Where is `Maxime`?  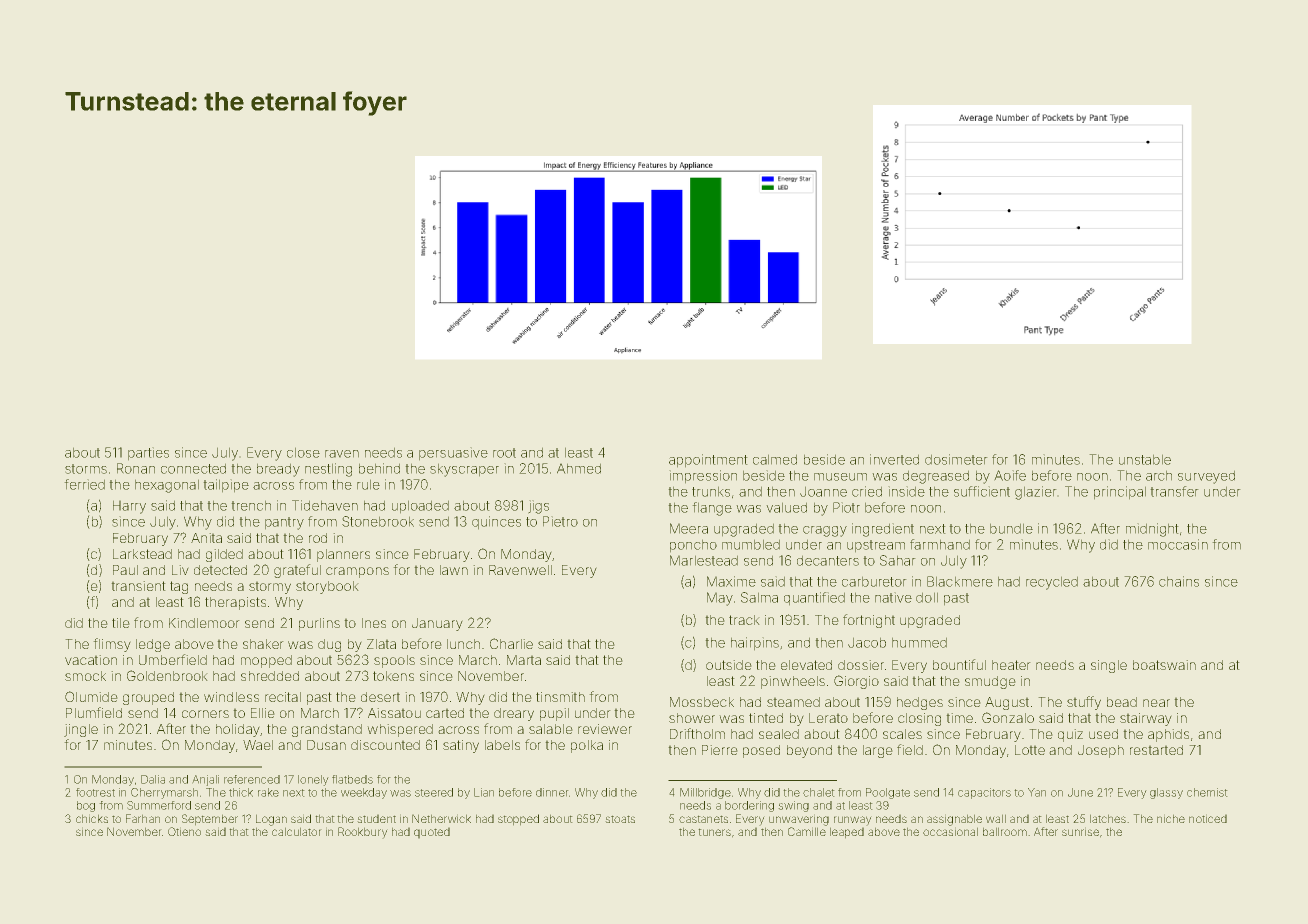 Maxime is located at coordinates (731, 581).
